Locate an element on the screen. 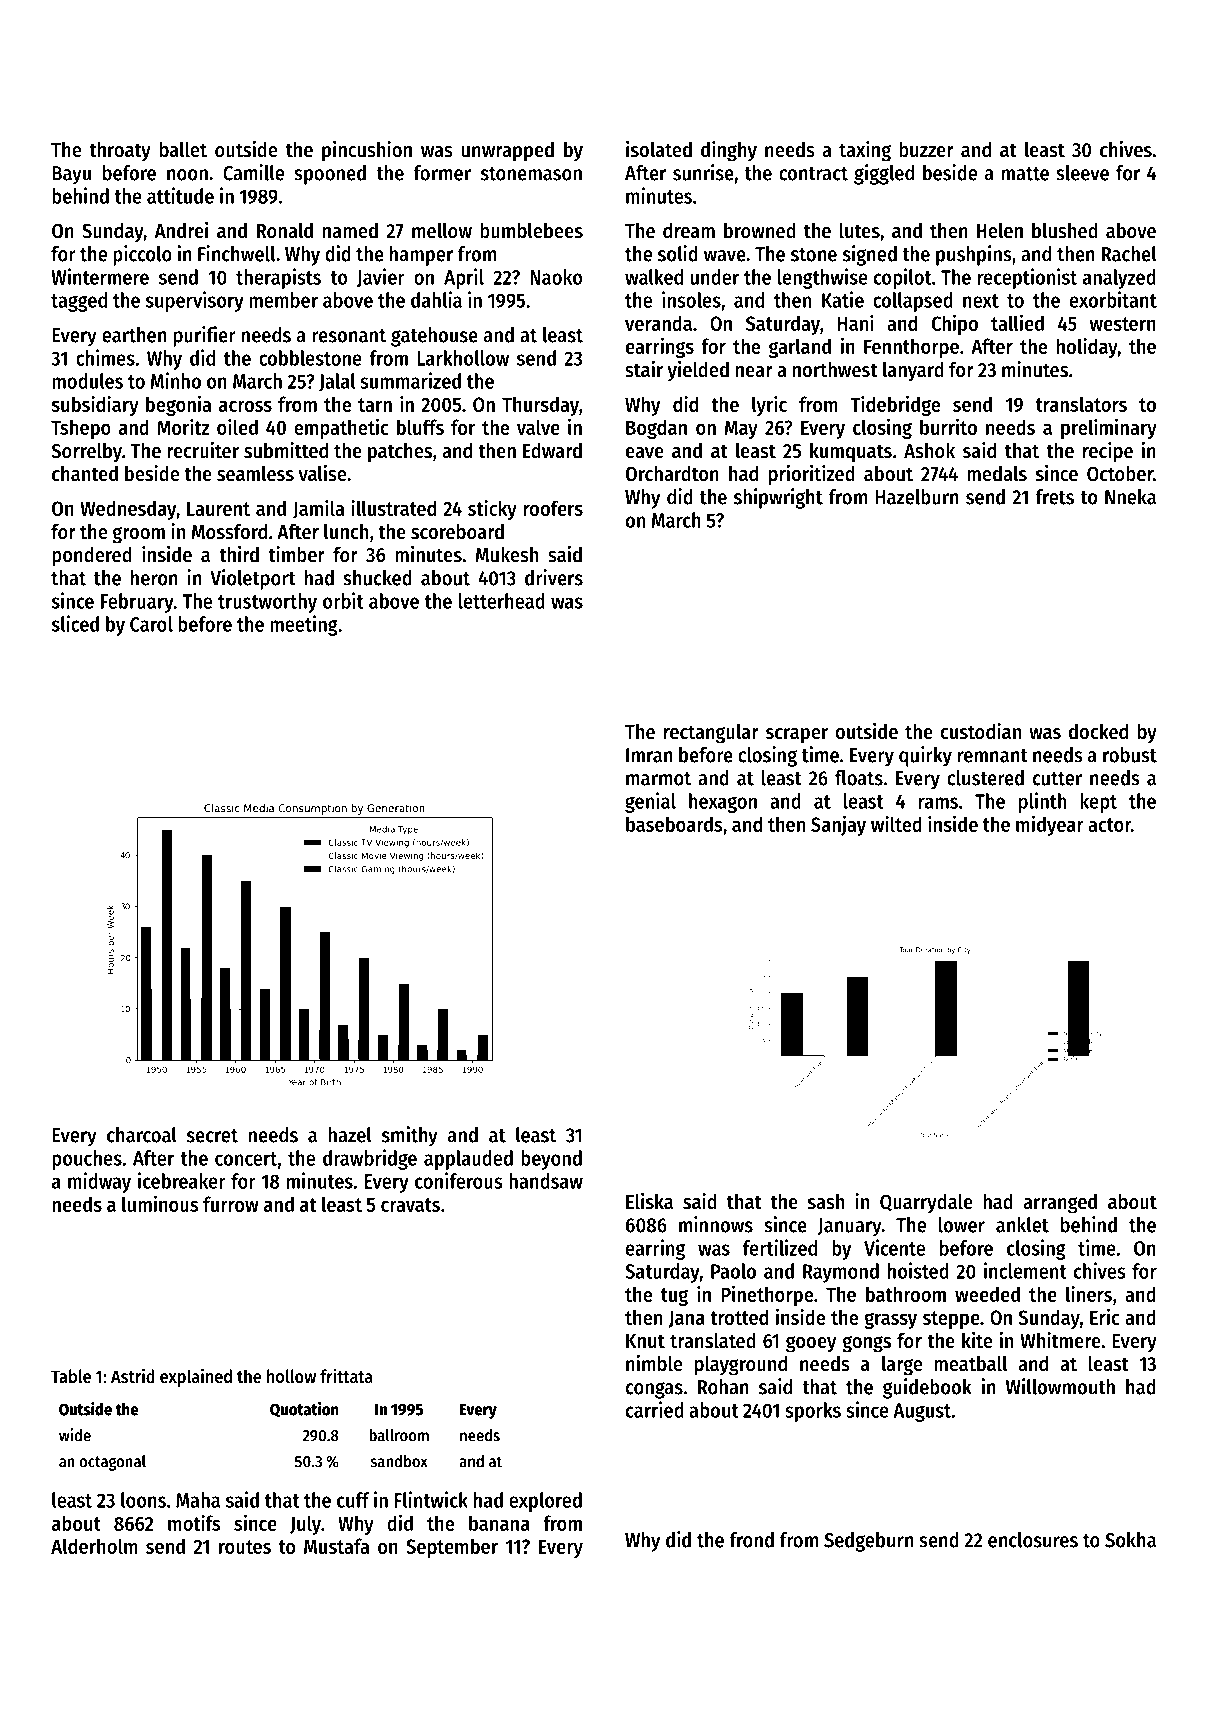 The height and width of the screenshot is (1709, 1208). heron is located at coordinates (154, 578).
